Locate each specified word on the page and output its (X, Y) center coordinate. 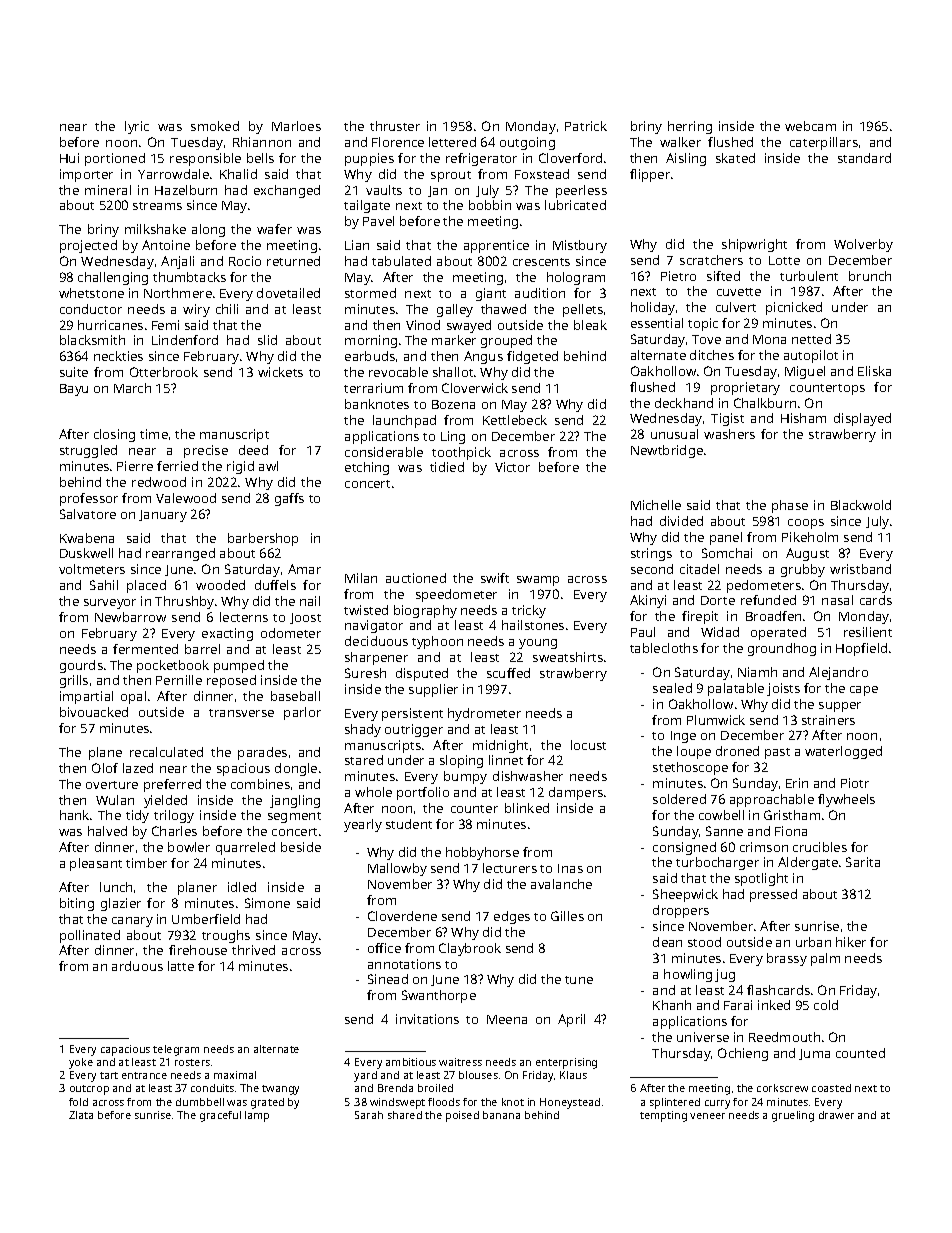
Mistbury (580, 246)
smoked (215, 126)
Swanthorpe (439, 996)
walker (680, 142)
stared (364, 760)
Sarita (863, 862)
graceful (220, 1116)
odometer (291, 633)
